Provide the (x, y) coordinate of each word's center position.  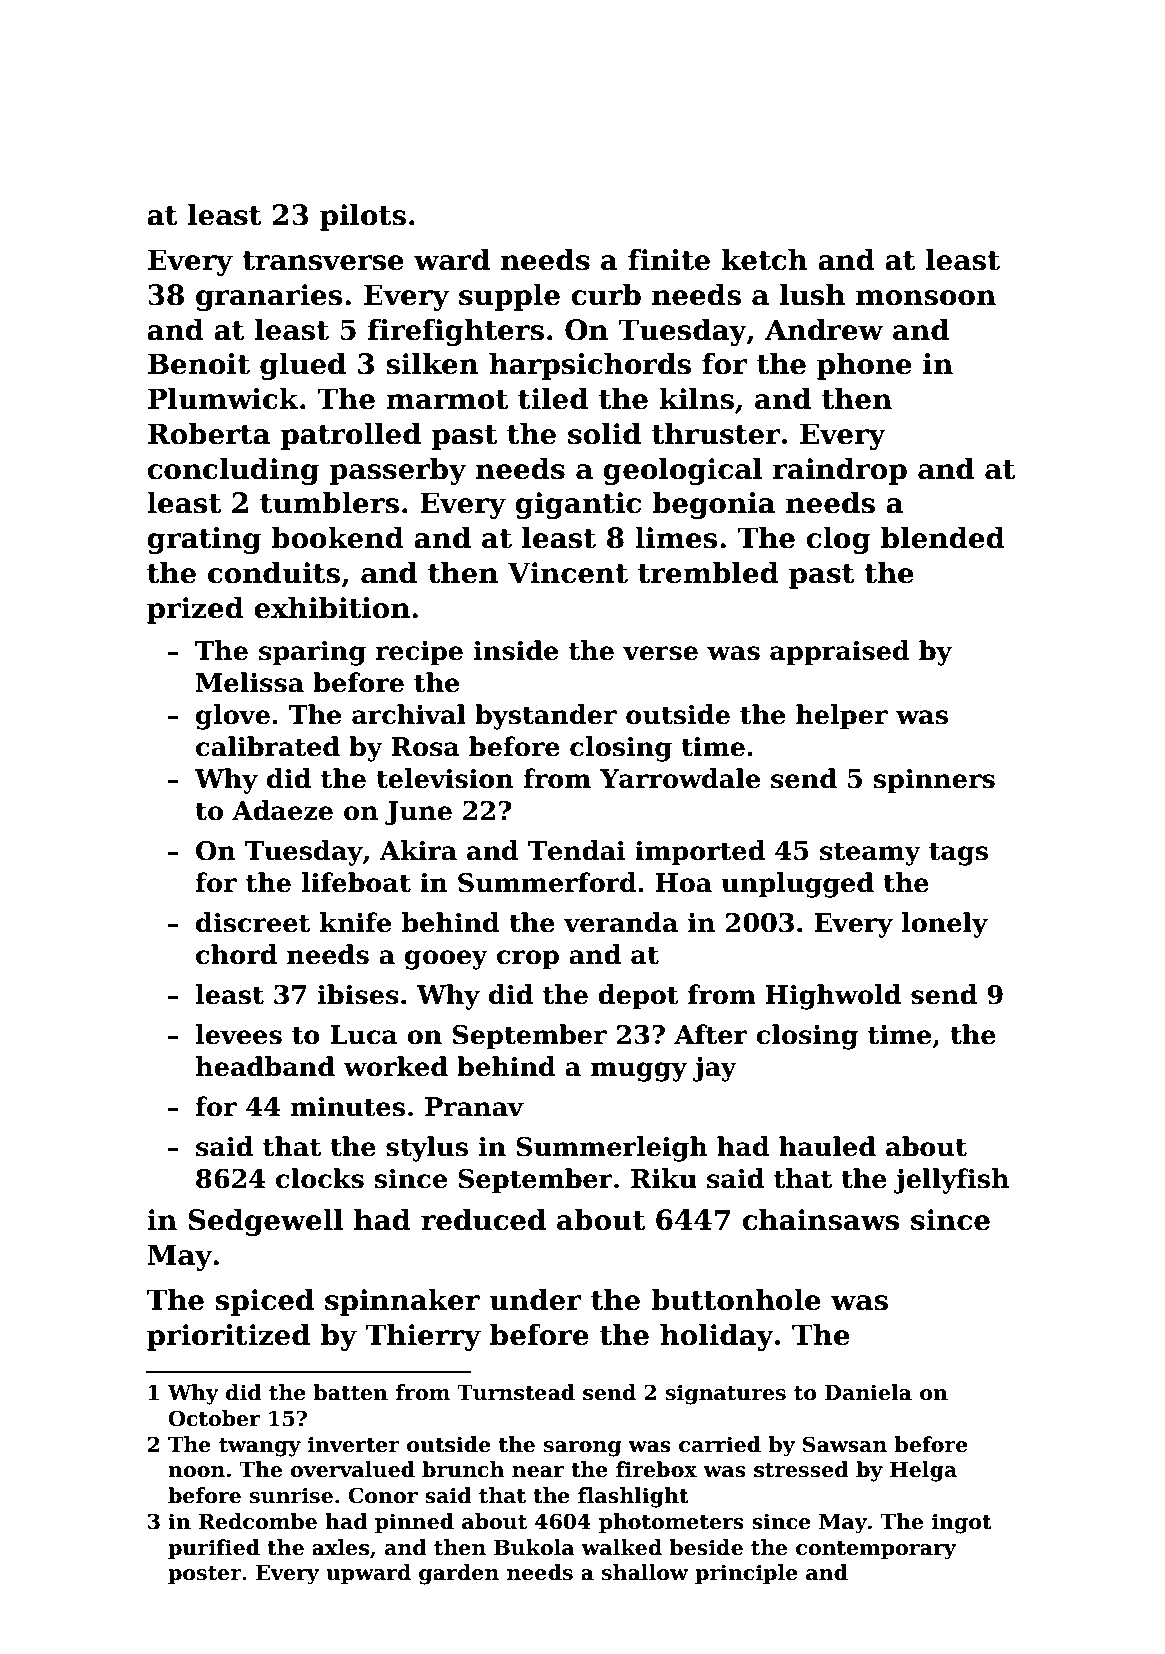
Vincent (567, 573)
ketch (765, 259)
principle (746, 1574)
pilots (363, 217)
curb (606, 294)
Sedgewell (266, 1222)
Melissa (250, 682)
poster (205, 1575)
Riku (664, 1178)
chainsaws (820, 1219)
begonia (713, 505)
